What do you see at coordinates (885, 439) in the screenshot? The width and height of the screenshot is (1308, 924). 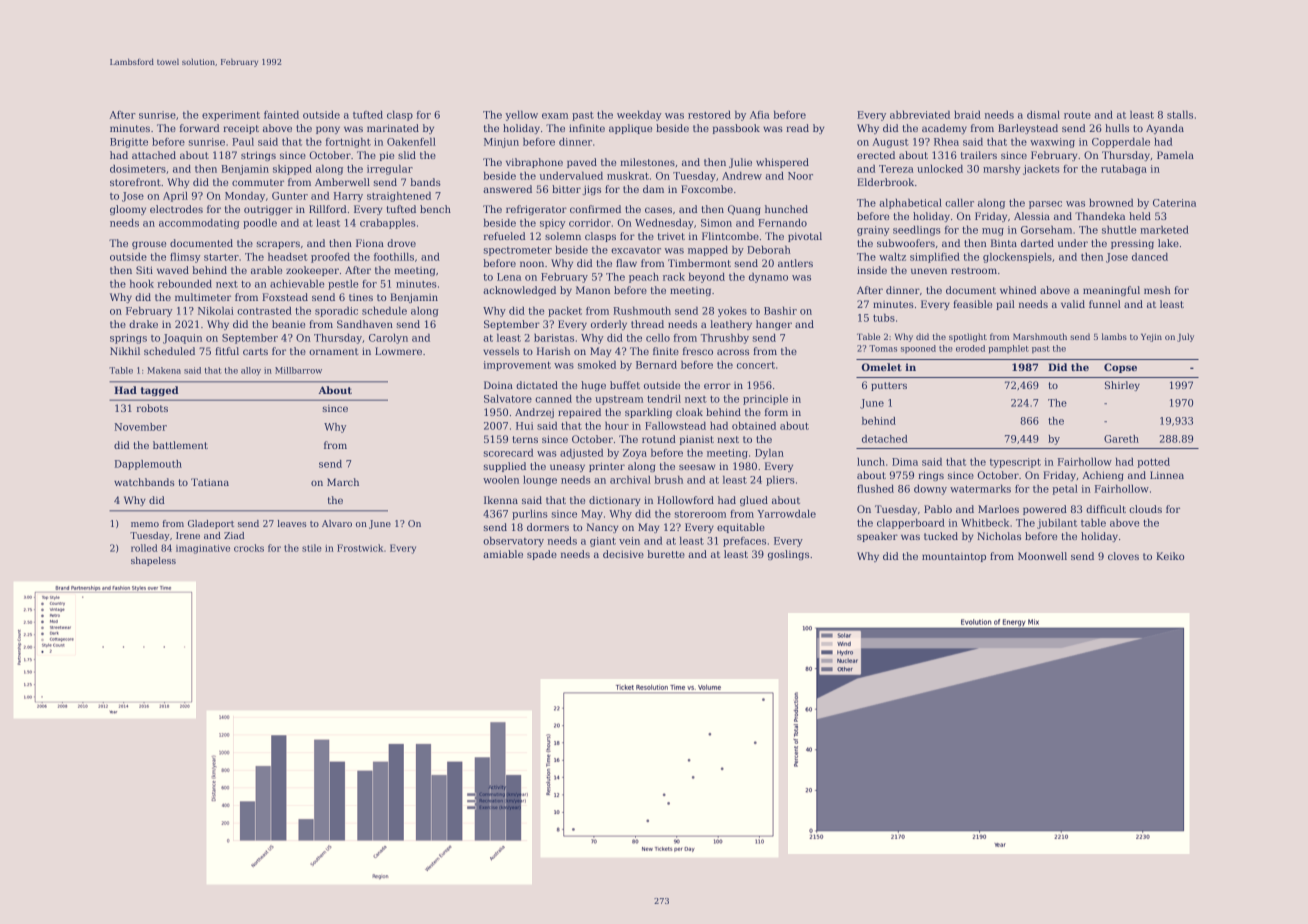 I see `detached` at bounding box center [885, 439].
